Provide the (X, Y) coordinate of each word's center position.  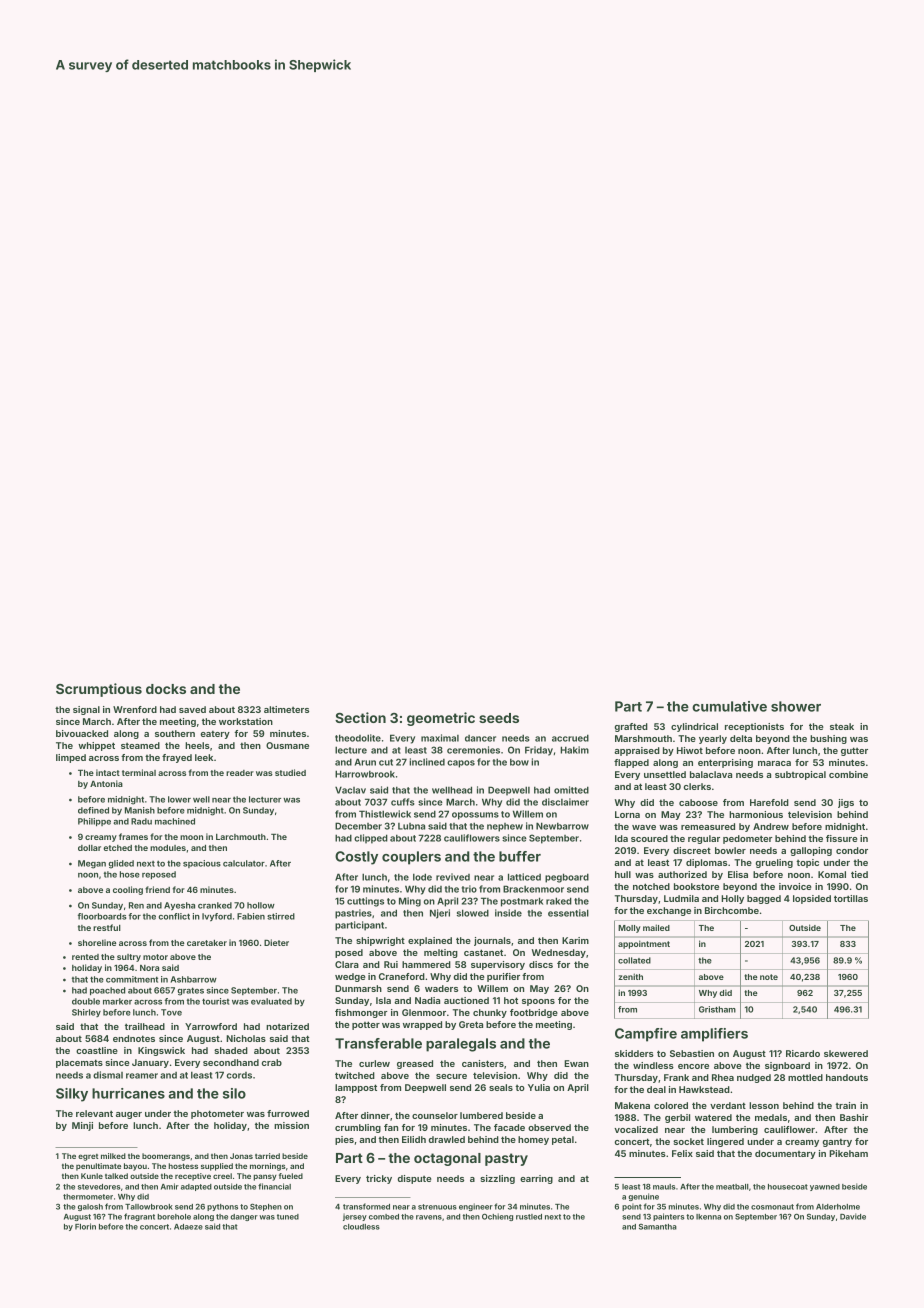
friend (157, 889)
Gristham (717, 1009)
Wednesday (559, 953)
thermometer (88, 1197)
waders (441, 988)
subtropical (800, 775)
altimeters (286, 709)
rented (85, 957)
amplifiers (714, 1035)
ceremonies (473, 750)
